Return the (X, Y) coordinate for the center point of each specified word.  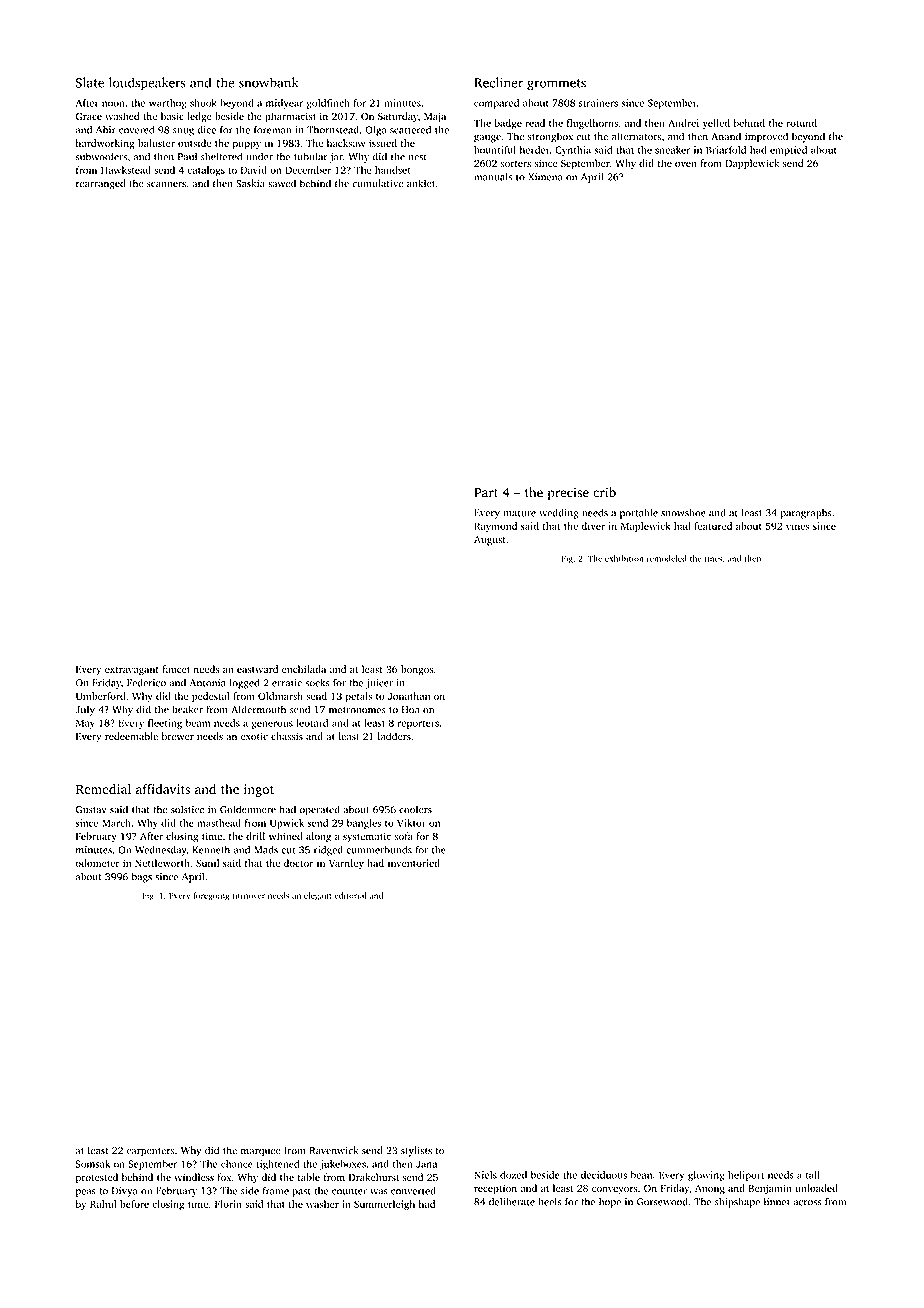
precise (568, 493)
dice (206, 130)
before (134, 1204)
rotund (801, 123)
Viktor (411, 823)
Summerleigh (384, 1205)
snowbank (268, 82)
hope (610, 1203)
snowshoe (683, 512)
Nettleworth (162, 863)
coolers (415, 809)
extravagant (132, 671)
